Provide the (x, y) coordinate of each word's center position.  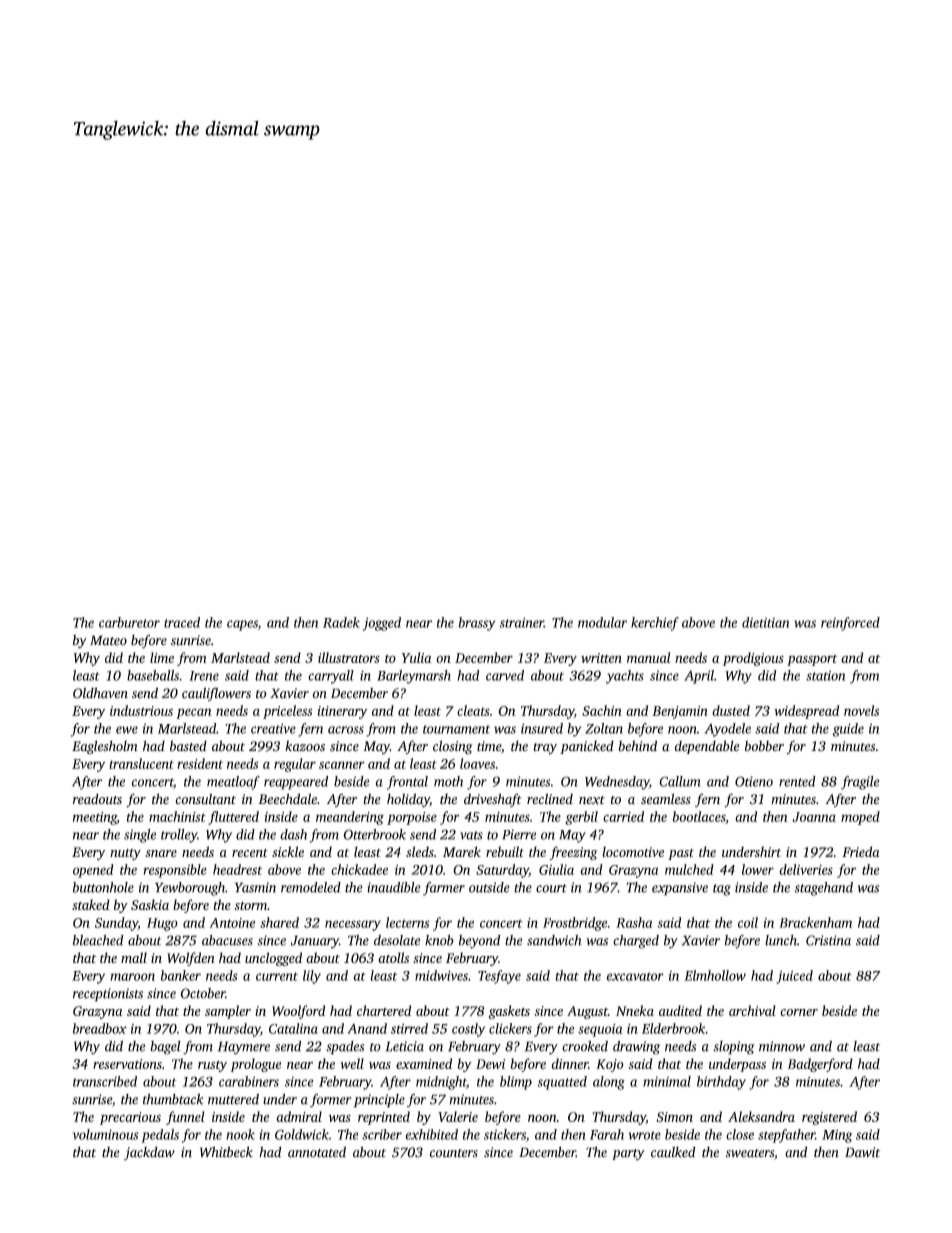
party (628, 1155)
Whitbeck (226, 1152)
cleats (473, 710)
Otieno (754, 781)
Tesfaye (499, 977)
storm (251, 906)
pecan (194, 713)
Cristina (828, 940)
